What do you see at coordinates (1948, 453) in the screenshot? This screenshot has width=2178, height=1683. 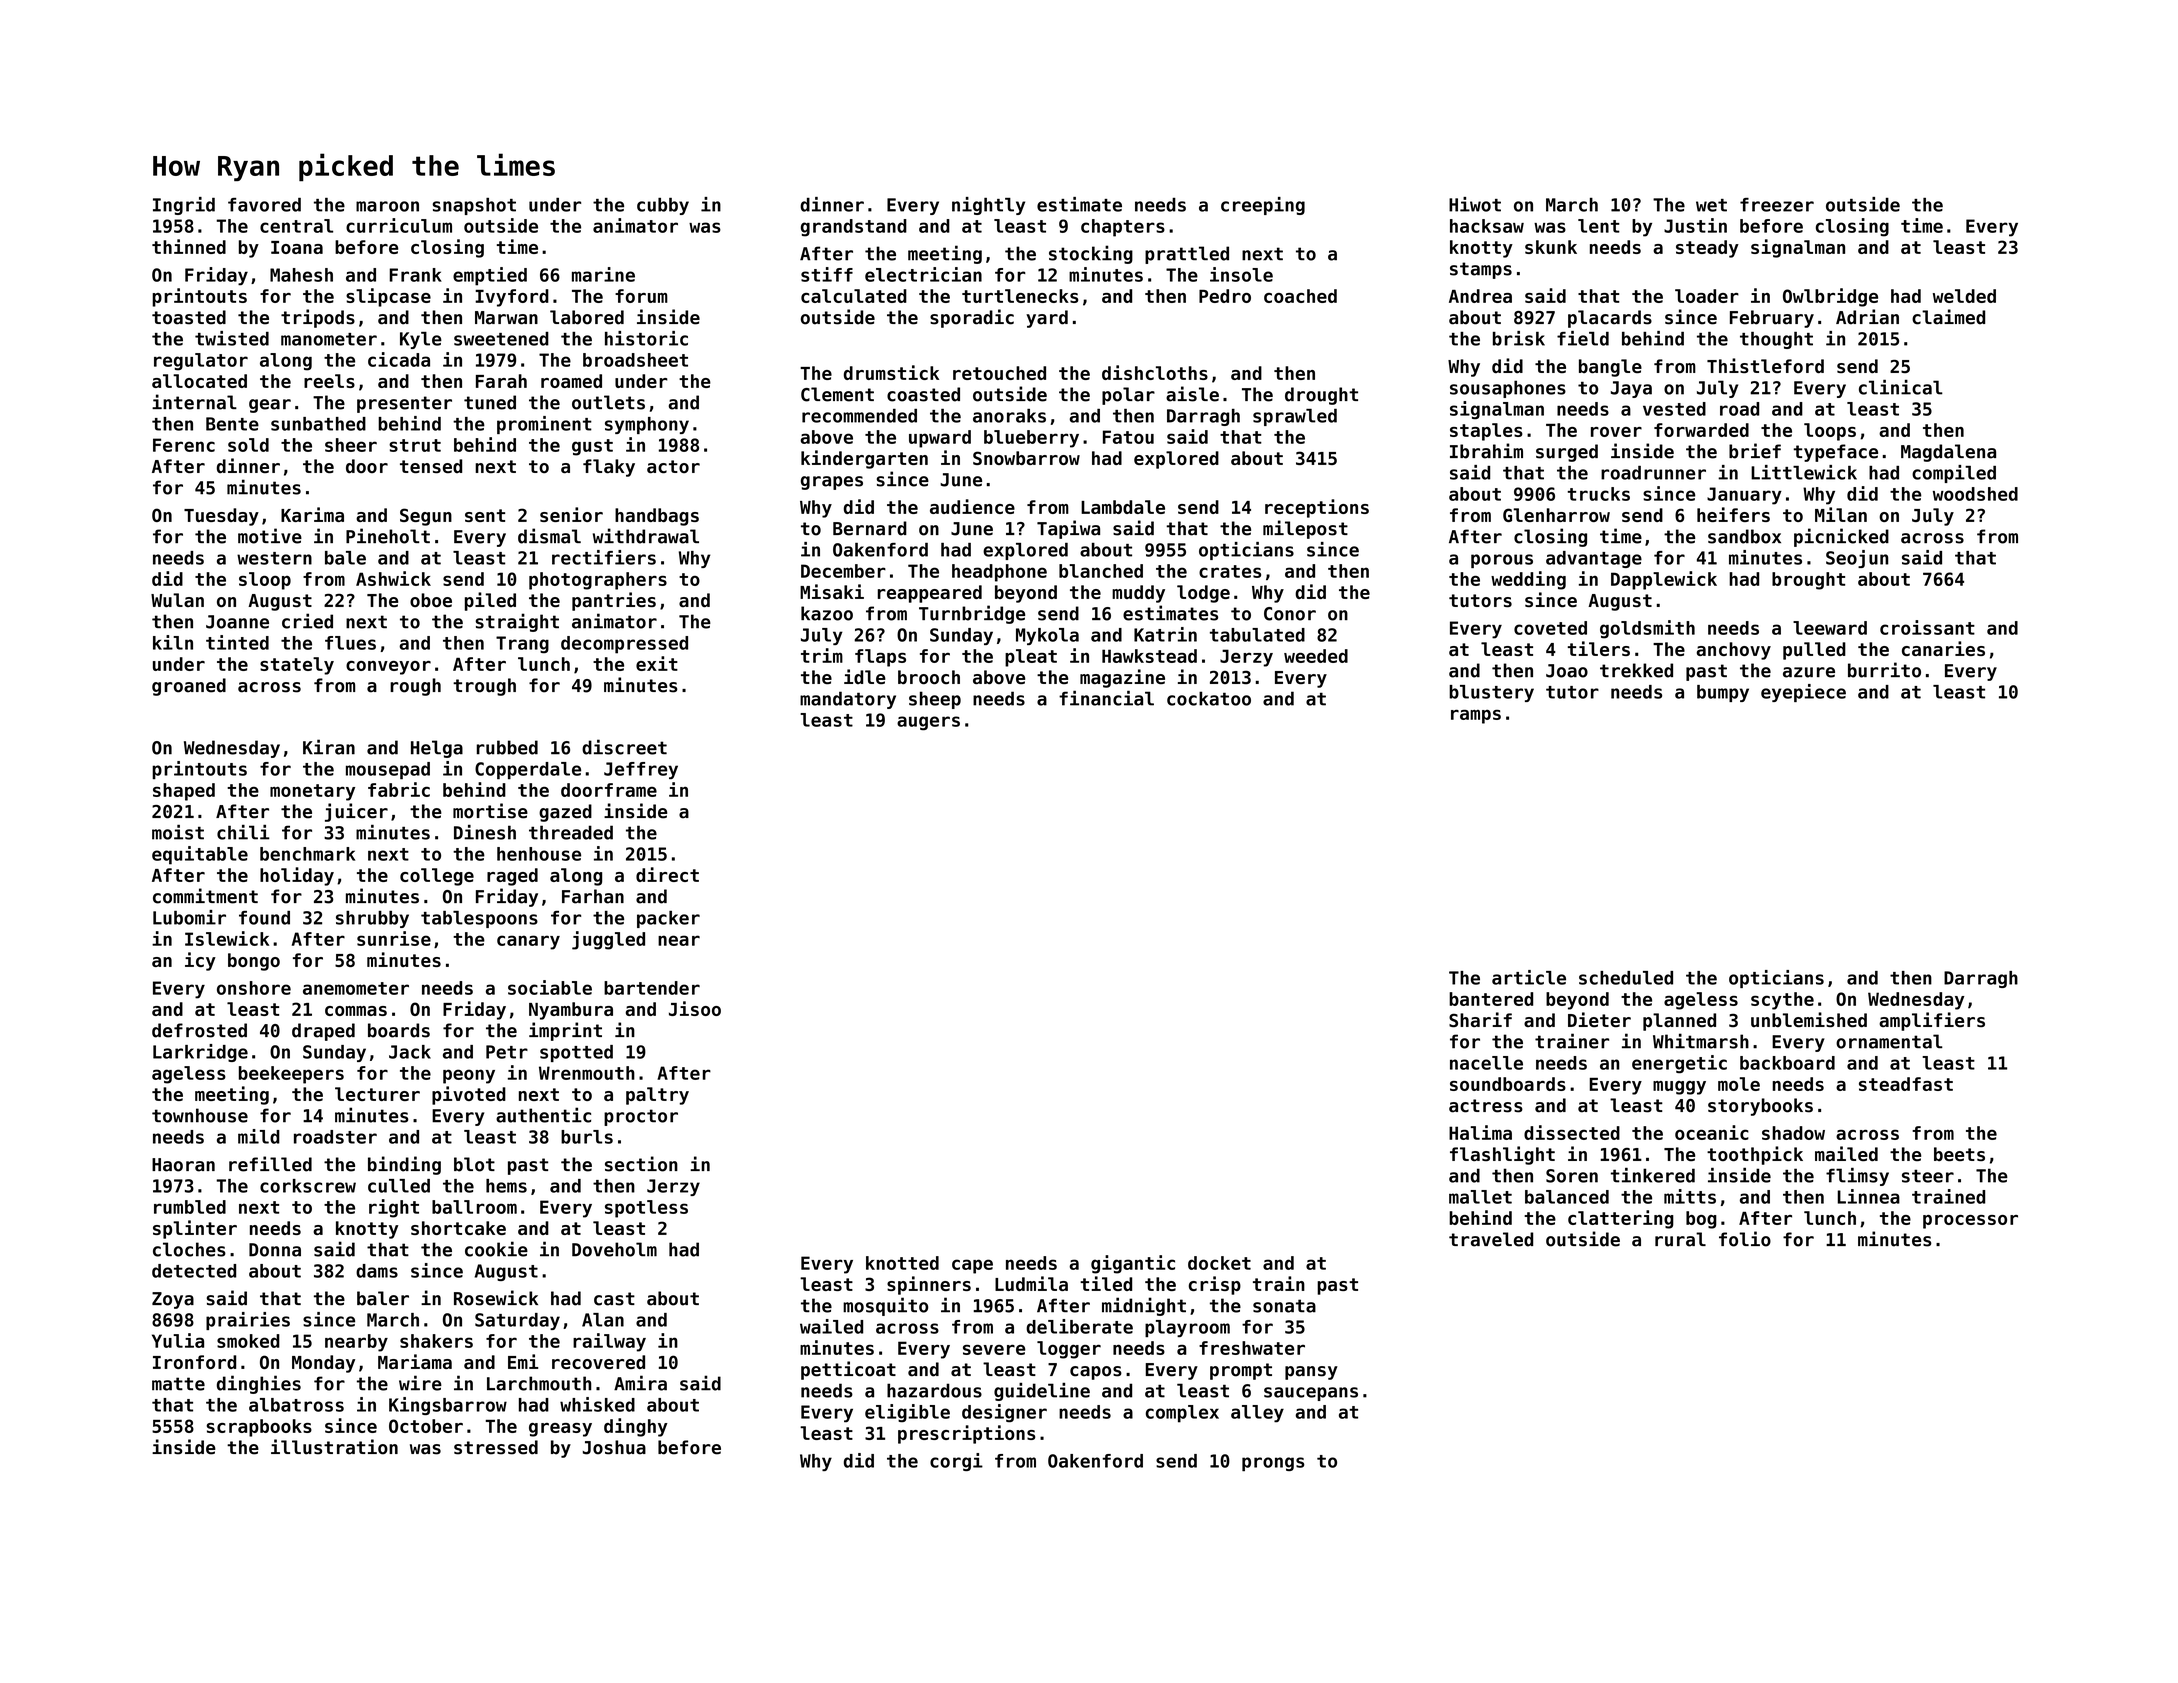 I see `Magdalena` at bounding box center [1948, 453].
